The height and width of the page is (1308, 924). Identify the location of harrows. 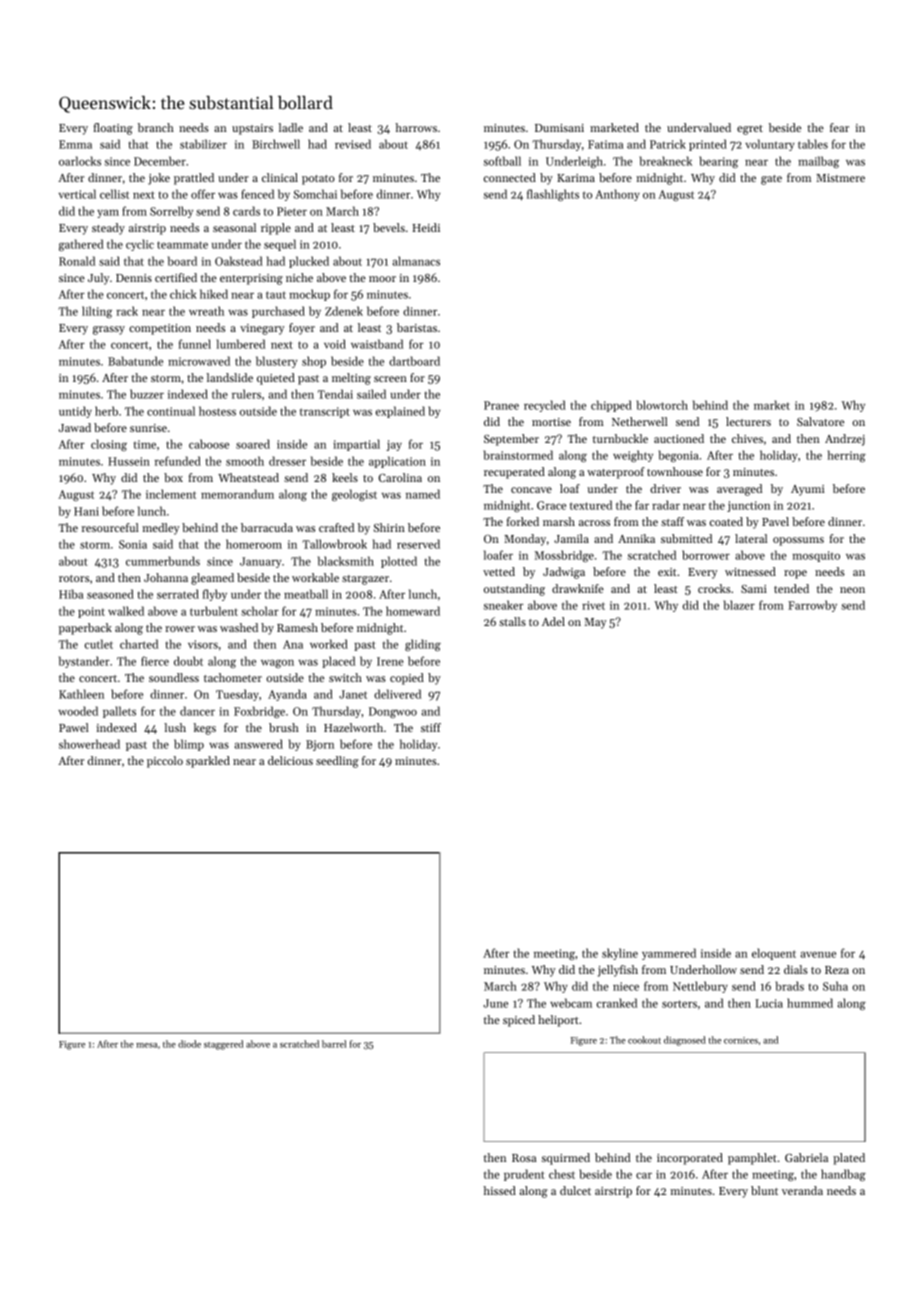
(416, 127).
